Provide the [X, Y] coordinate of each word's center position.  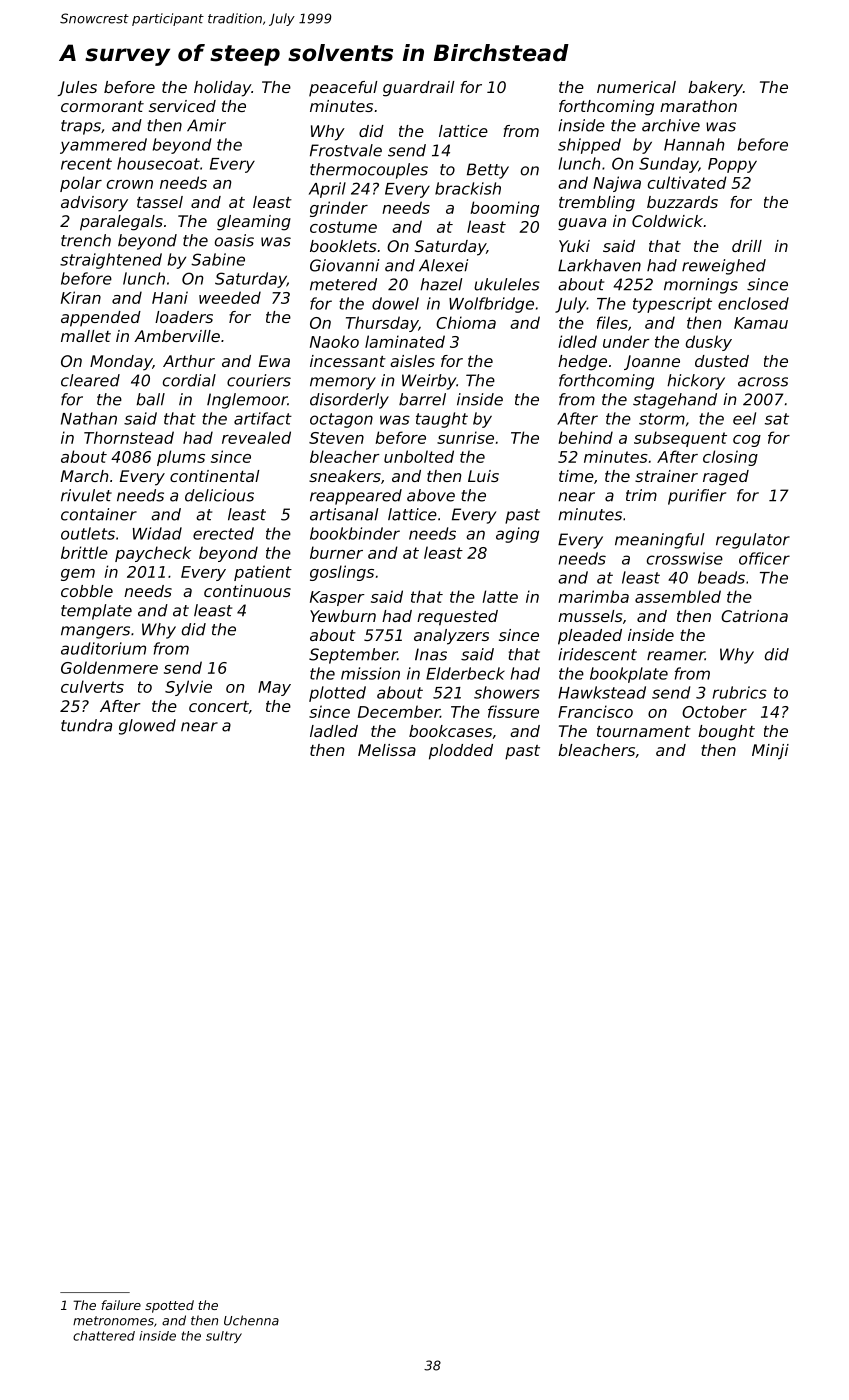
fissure [513, 711]
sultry [224, 1337]
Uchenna [251, 1320]
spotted [169, 1306]
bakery [715, 89]
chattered [104, 1336]
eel [744, 418]
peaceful [343, 89]
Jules [77, 88]
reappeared [356, 497]
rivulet [86, 495]
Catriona [754, 616]
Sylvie [188, 688]
